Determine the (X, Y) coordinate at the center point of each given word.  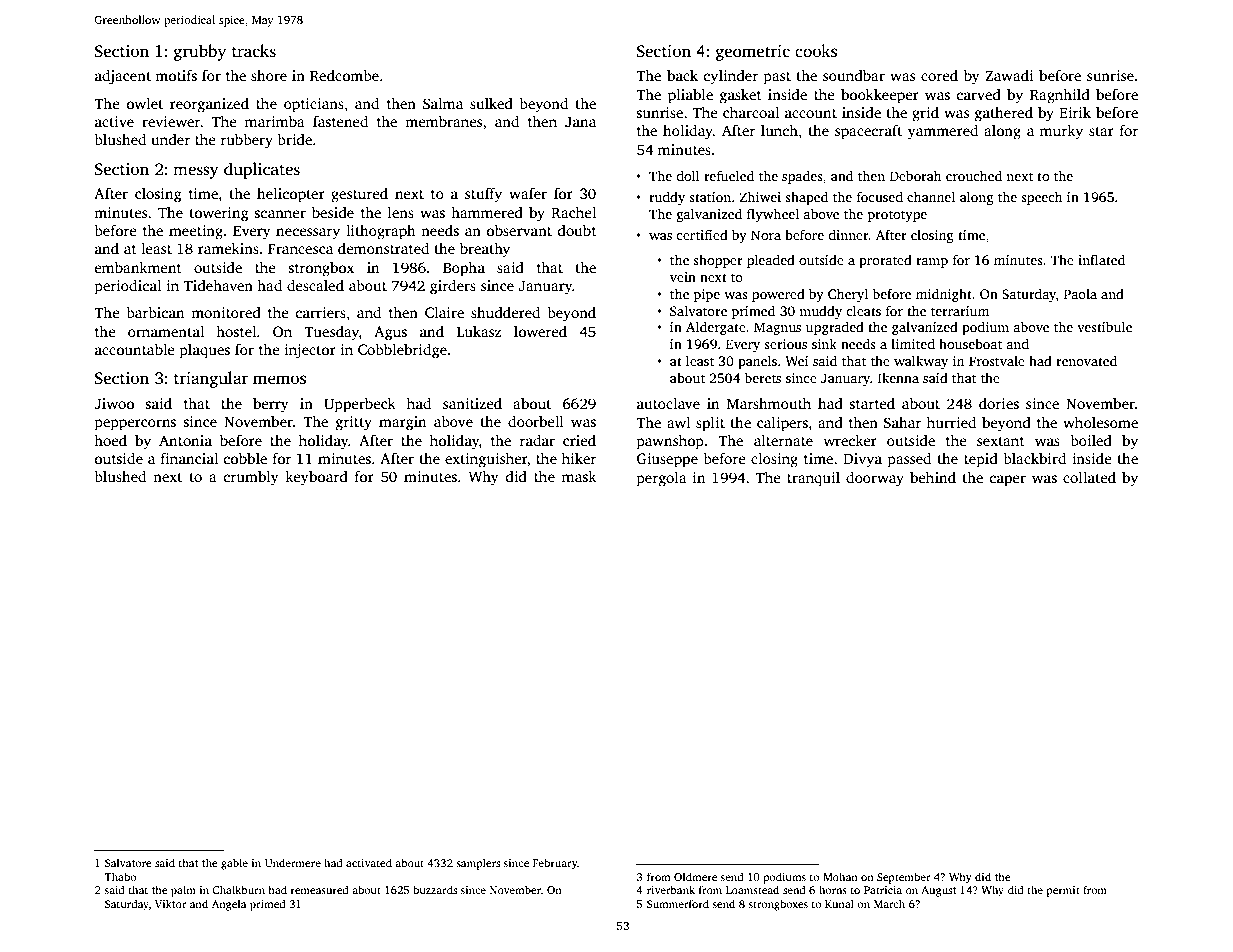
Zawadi (1009, 75)
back (682, 75)
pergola (661, 479)
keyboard (316, 478)
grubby (200, 52)
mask (579, 476)
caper (1008, 481)
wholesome (1100, 422)
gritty (354, 423)
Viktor (171, 903)
